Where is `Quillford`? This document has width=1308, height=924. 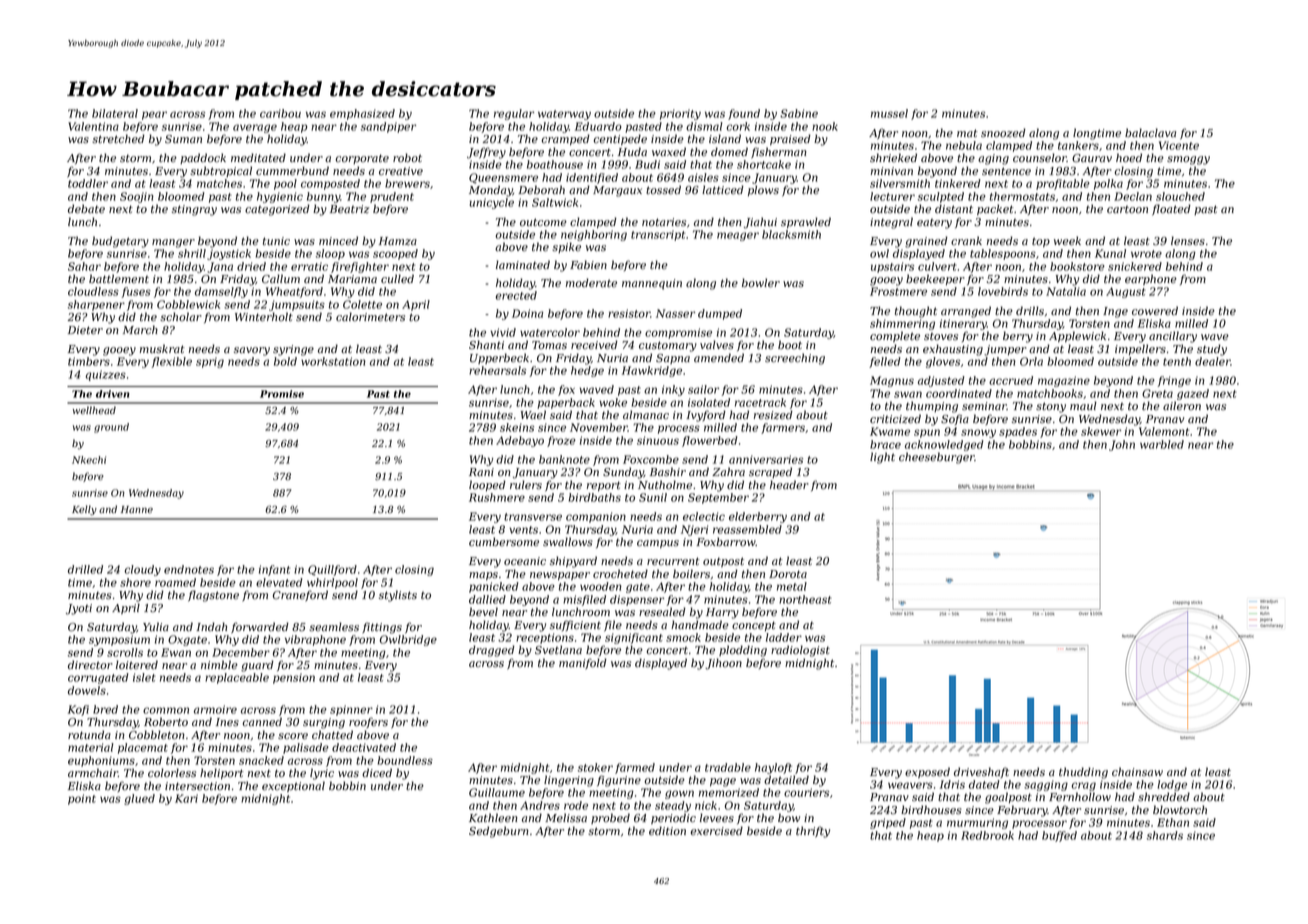
Quillford is located at coordinates (332, 570).
